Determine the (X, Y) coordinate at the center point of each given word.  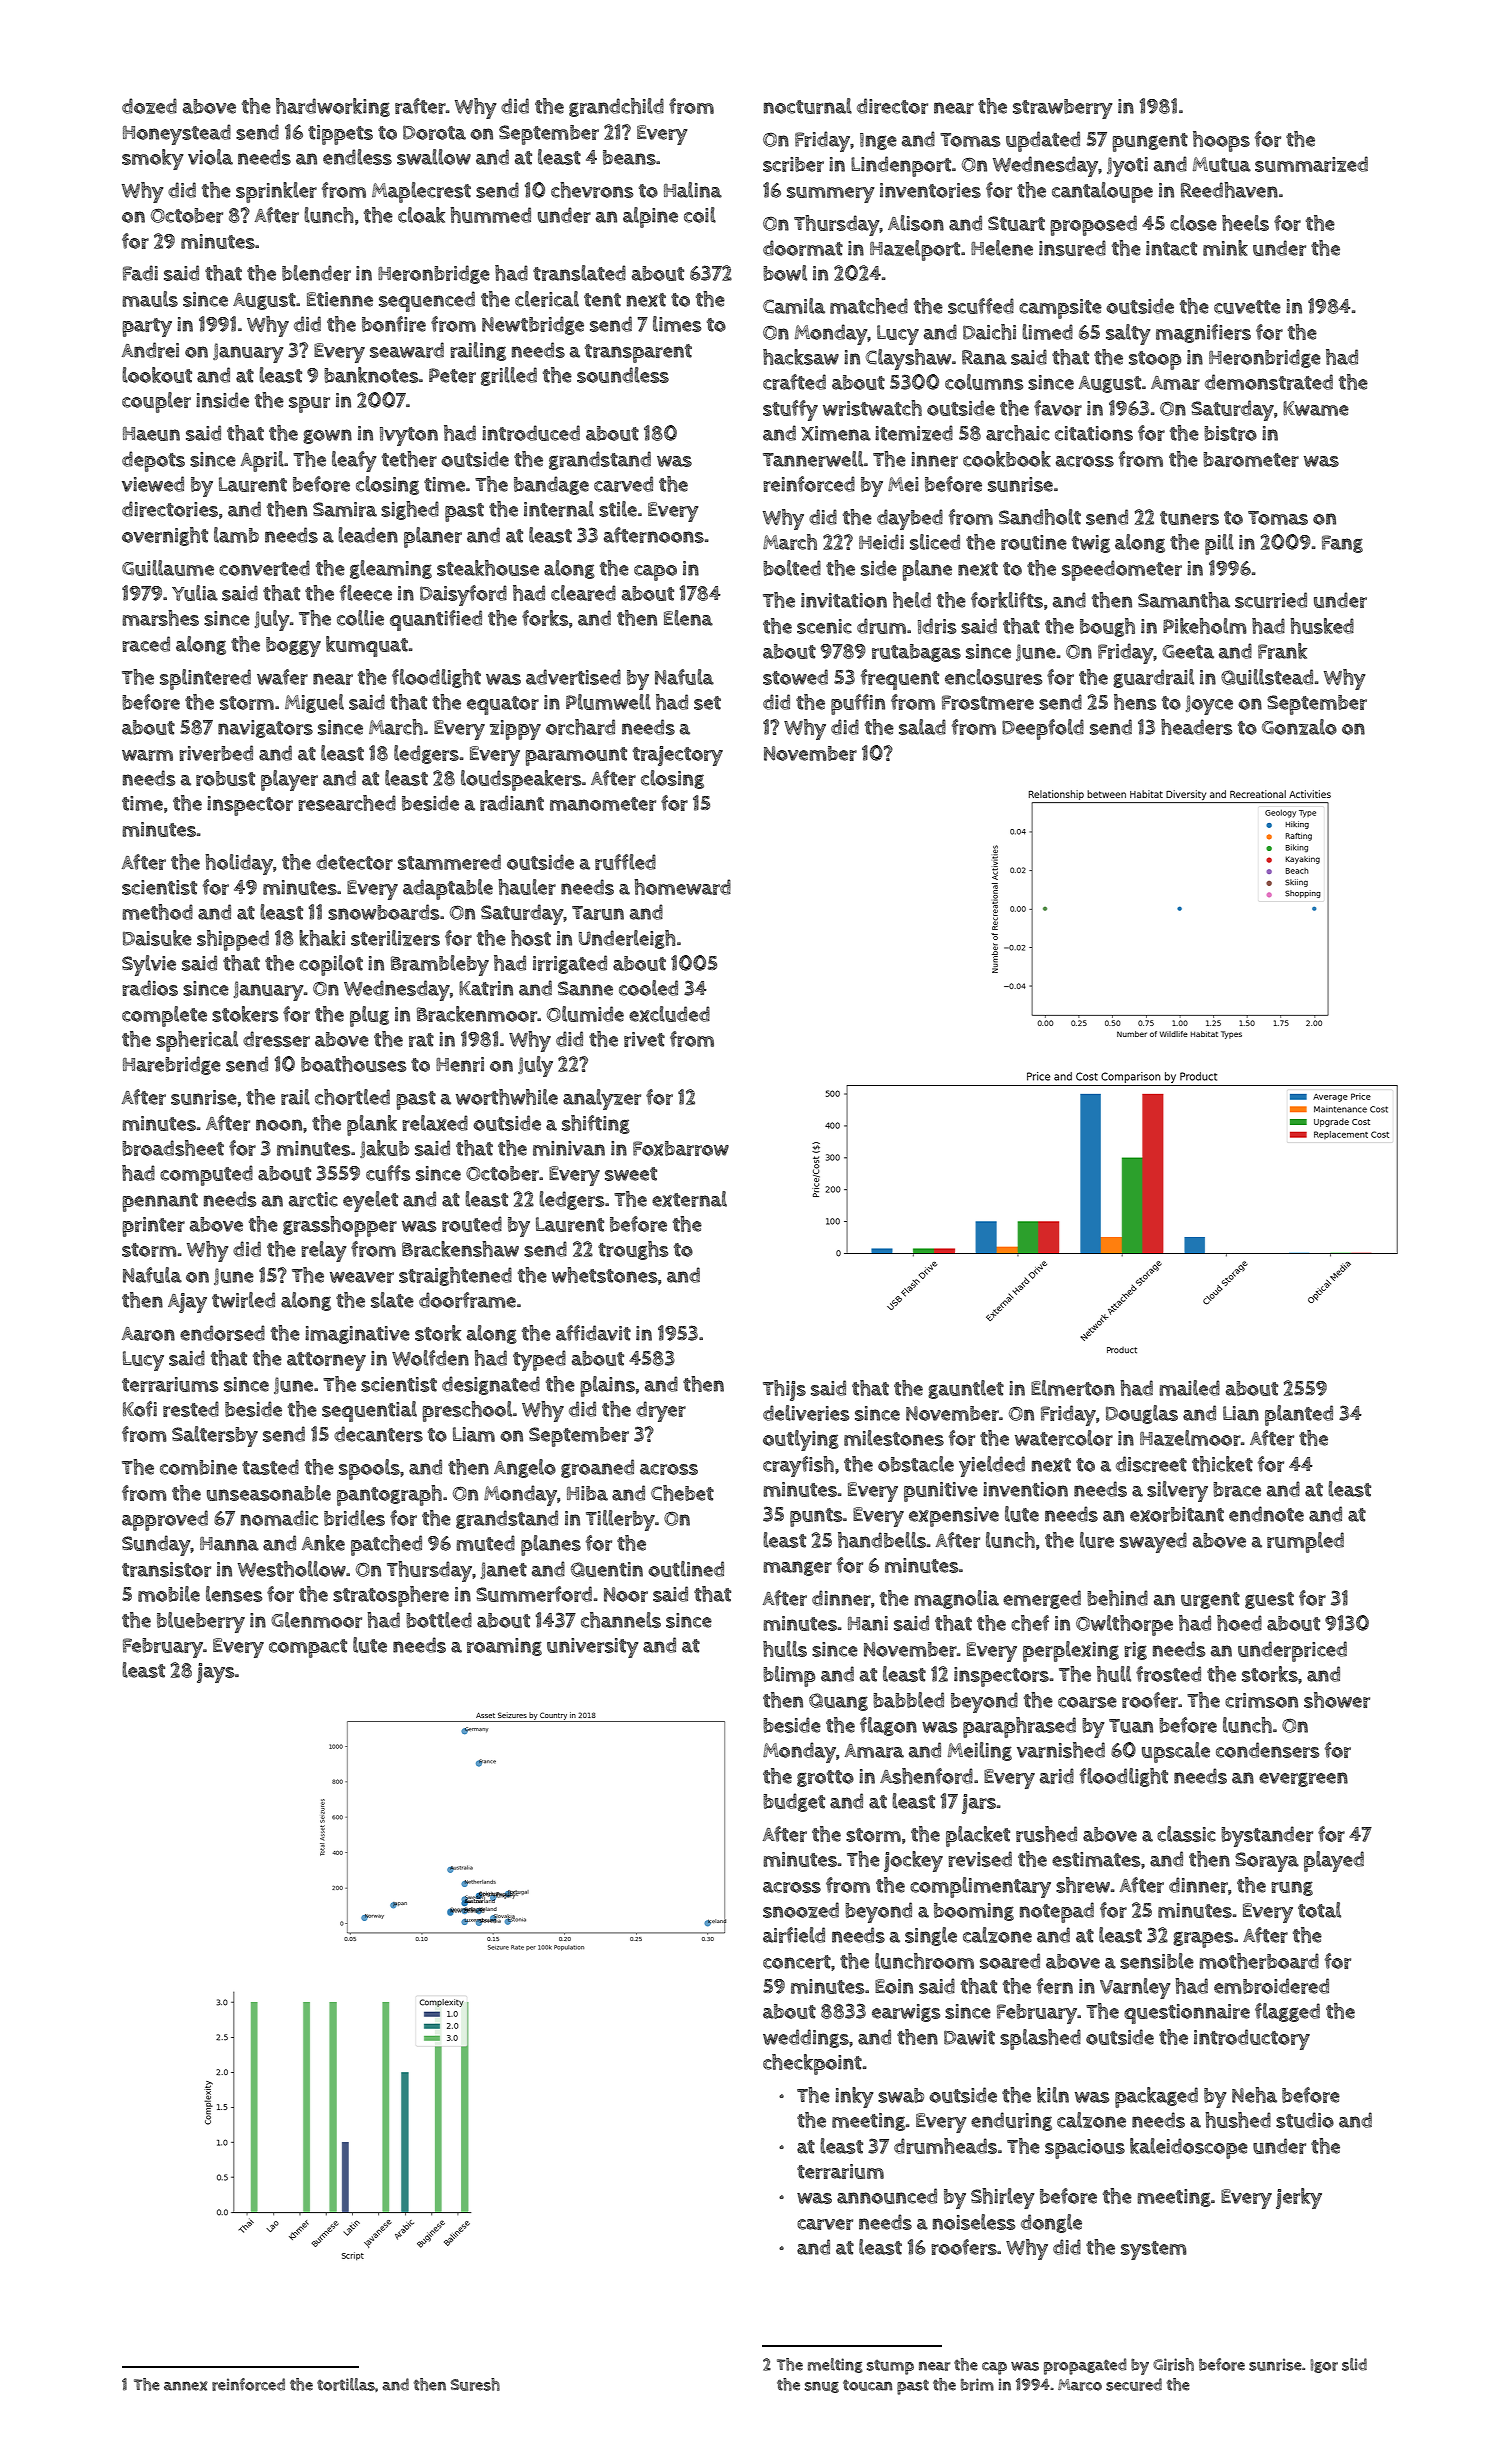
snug (822, 2387)
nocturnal (808, 106)
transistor (166, 1569)
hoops (1221, 141)
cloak (421, 215)
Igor (1324, 2366)
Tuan (1131, 1726)
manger (797, 1568)
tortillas (346, 2384)
